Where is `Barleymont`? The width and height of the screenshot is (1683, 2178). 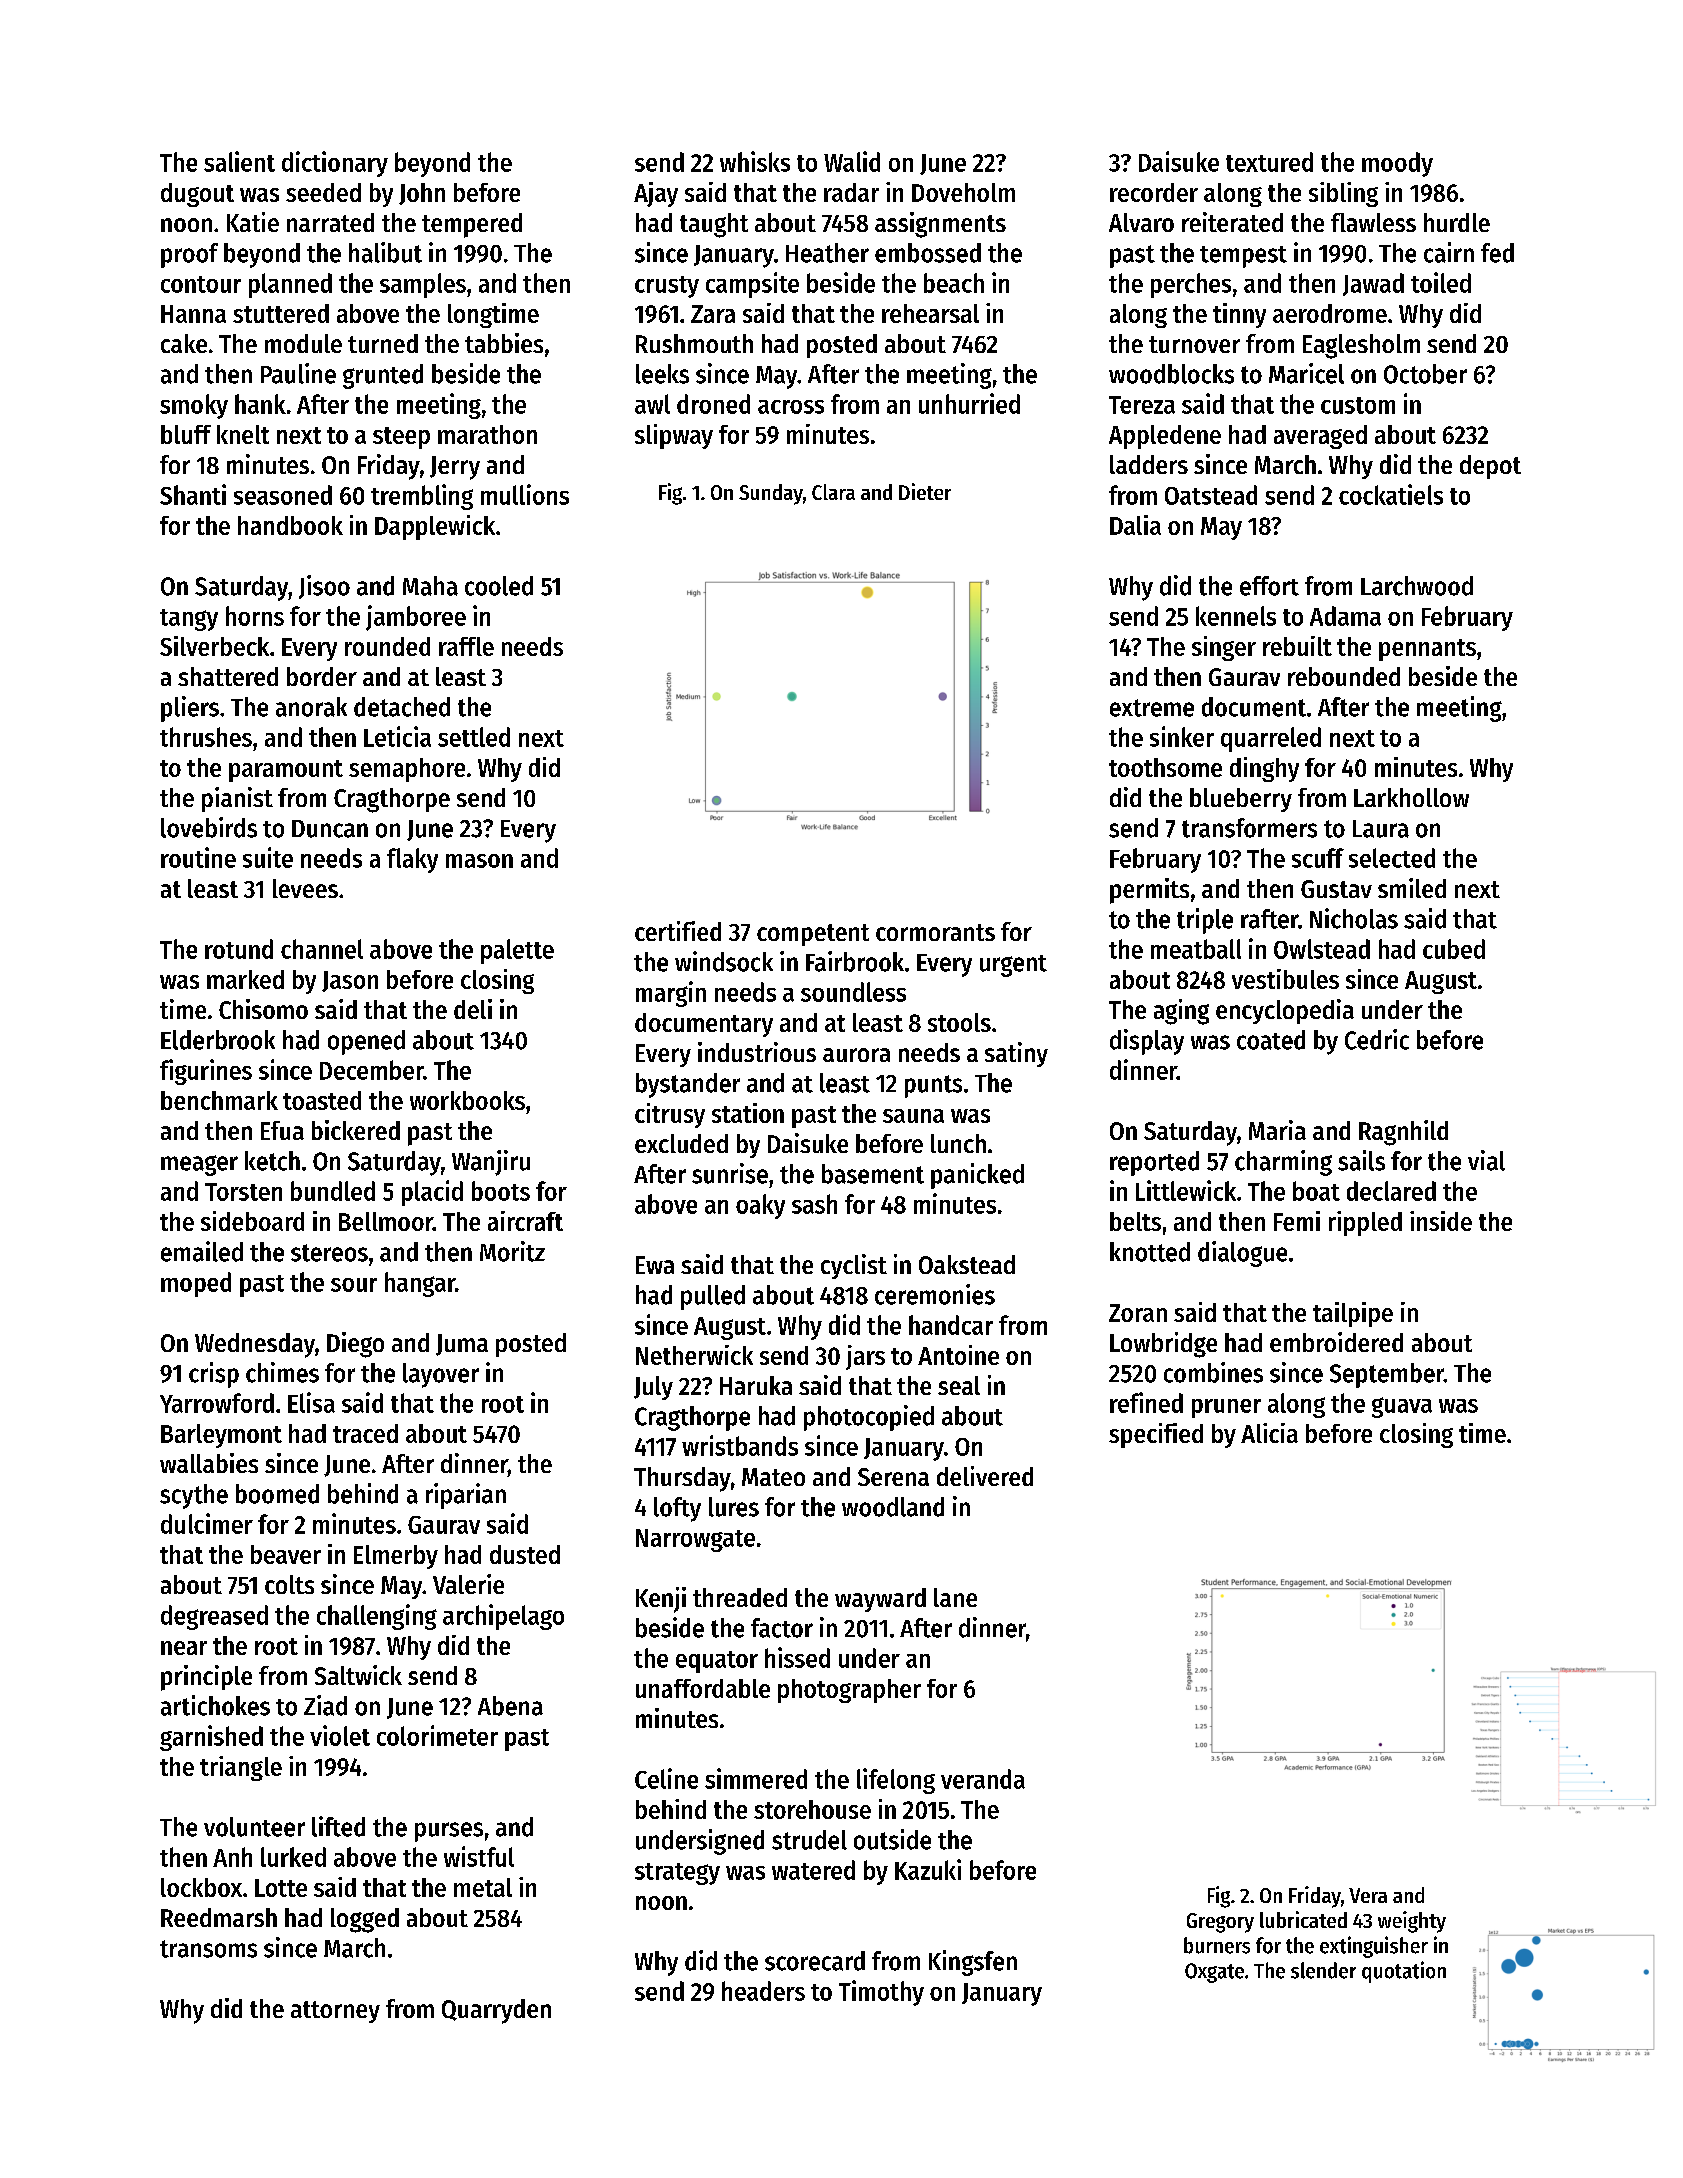
Barleymont is located at coordinates (221, 1436).
